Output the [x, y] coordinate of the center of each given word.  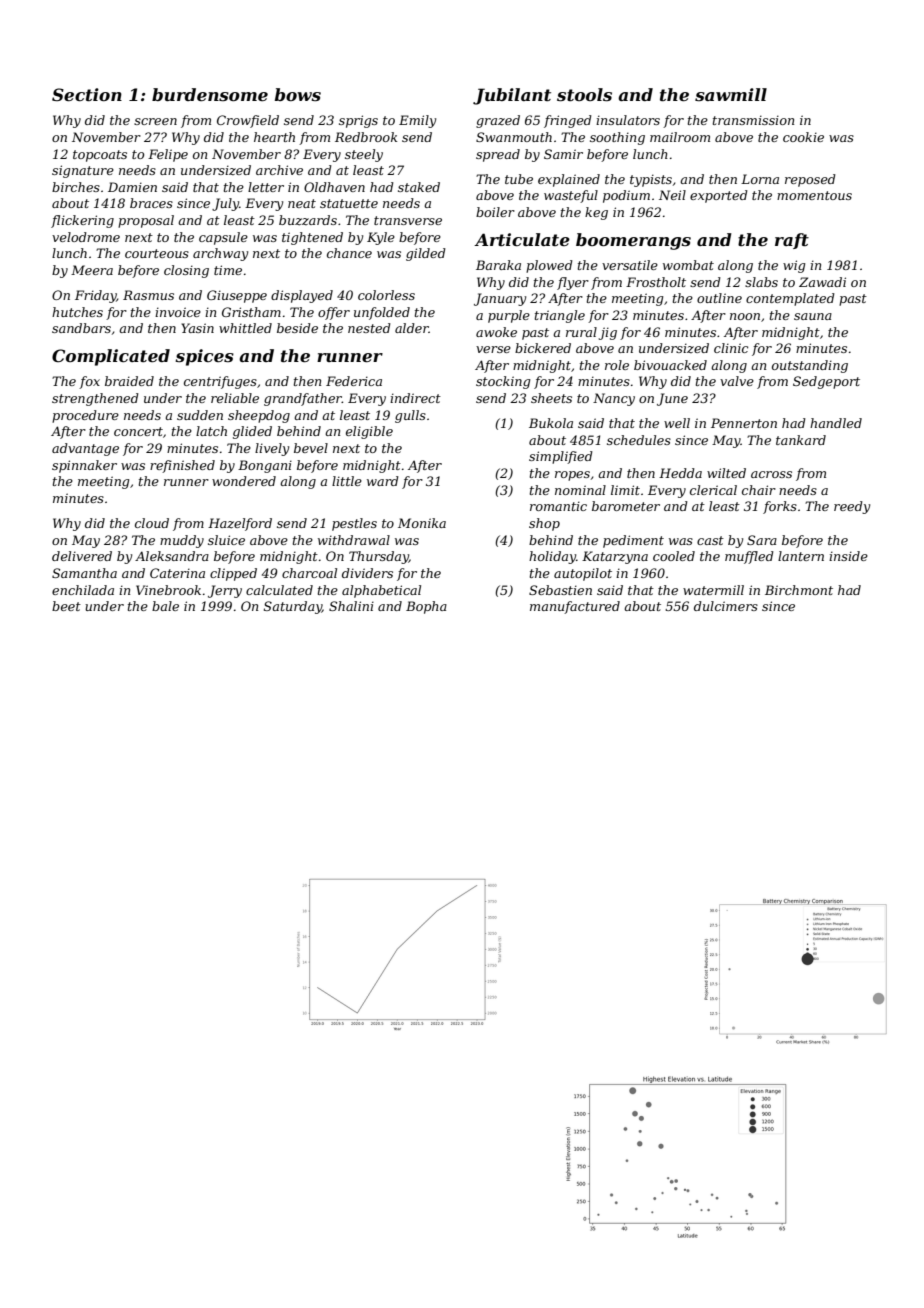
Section [87, 94]
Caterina [177, 573]
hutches [77, 312]
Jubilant [512, 96]
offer [334, 313]
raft [792, 241]
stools [584, 94]
